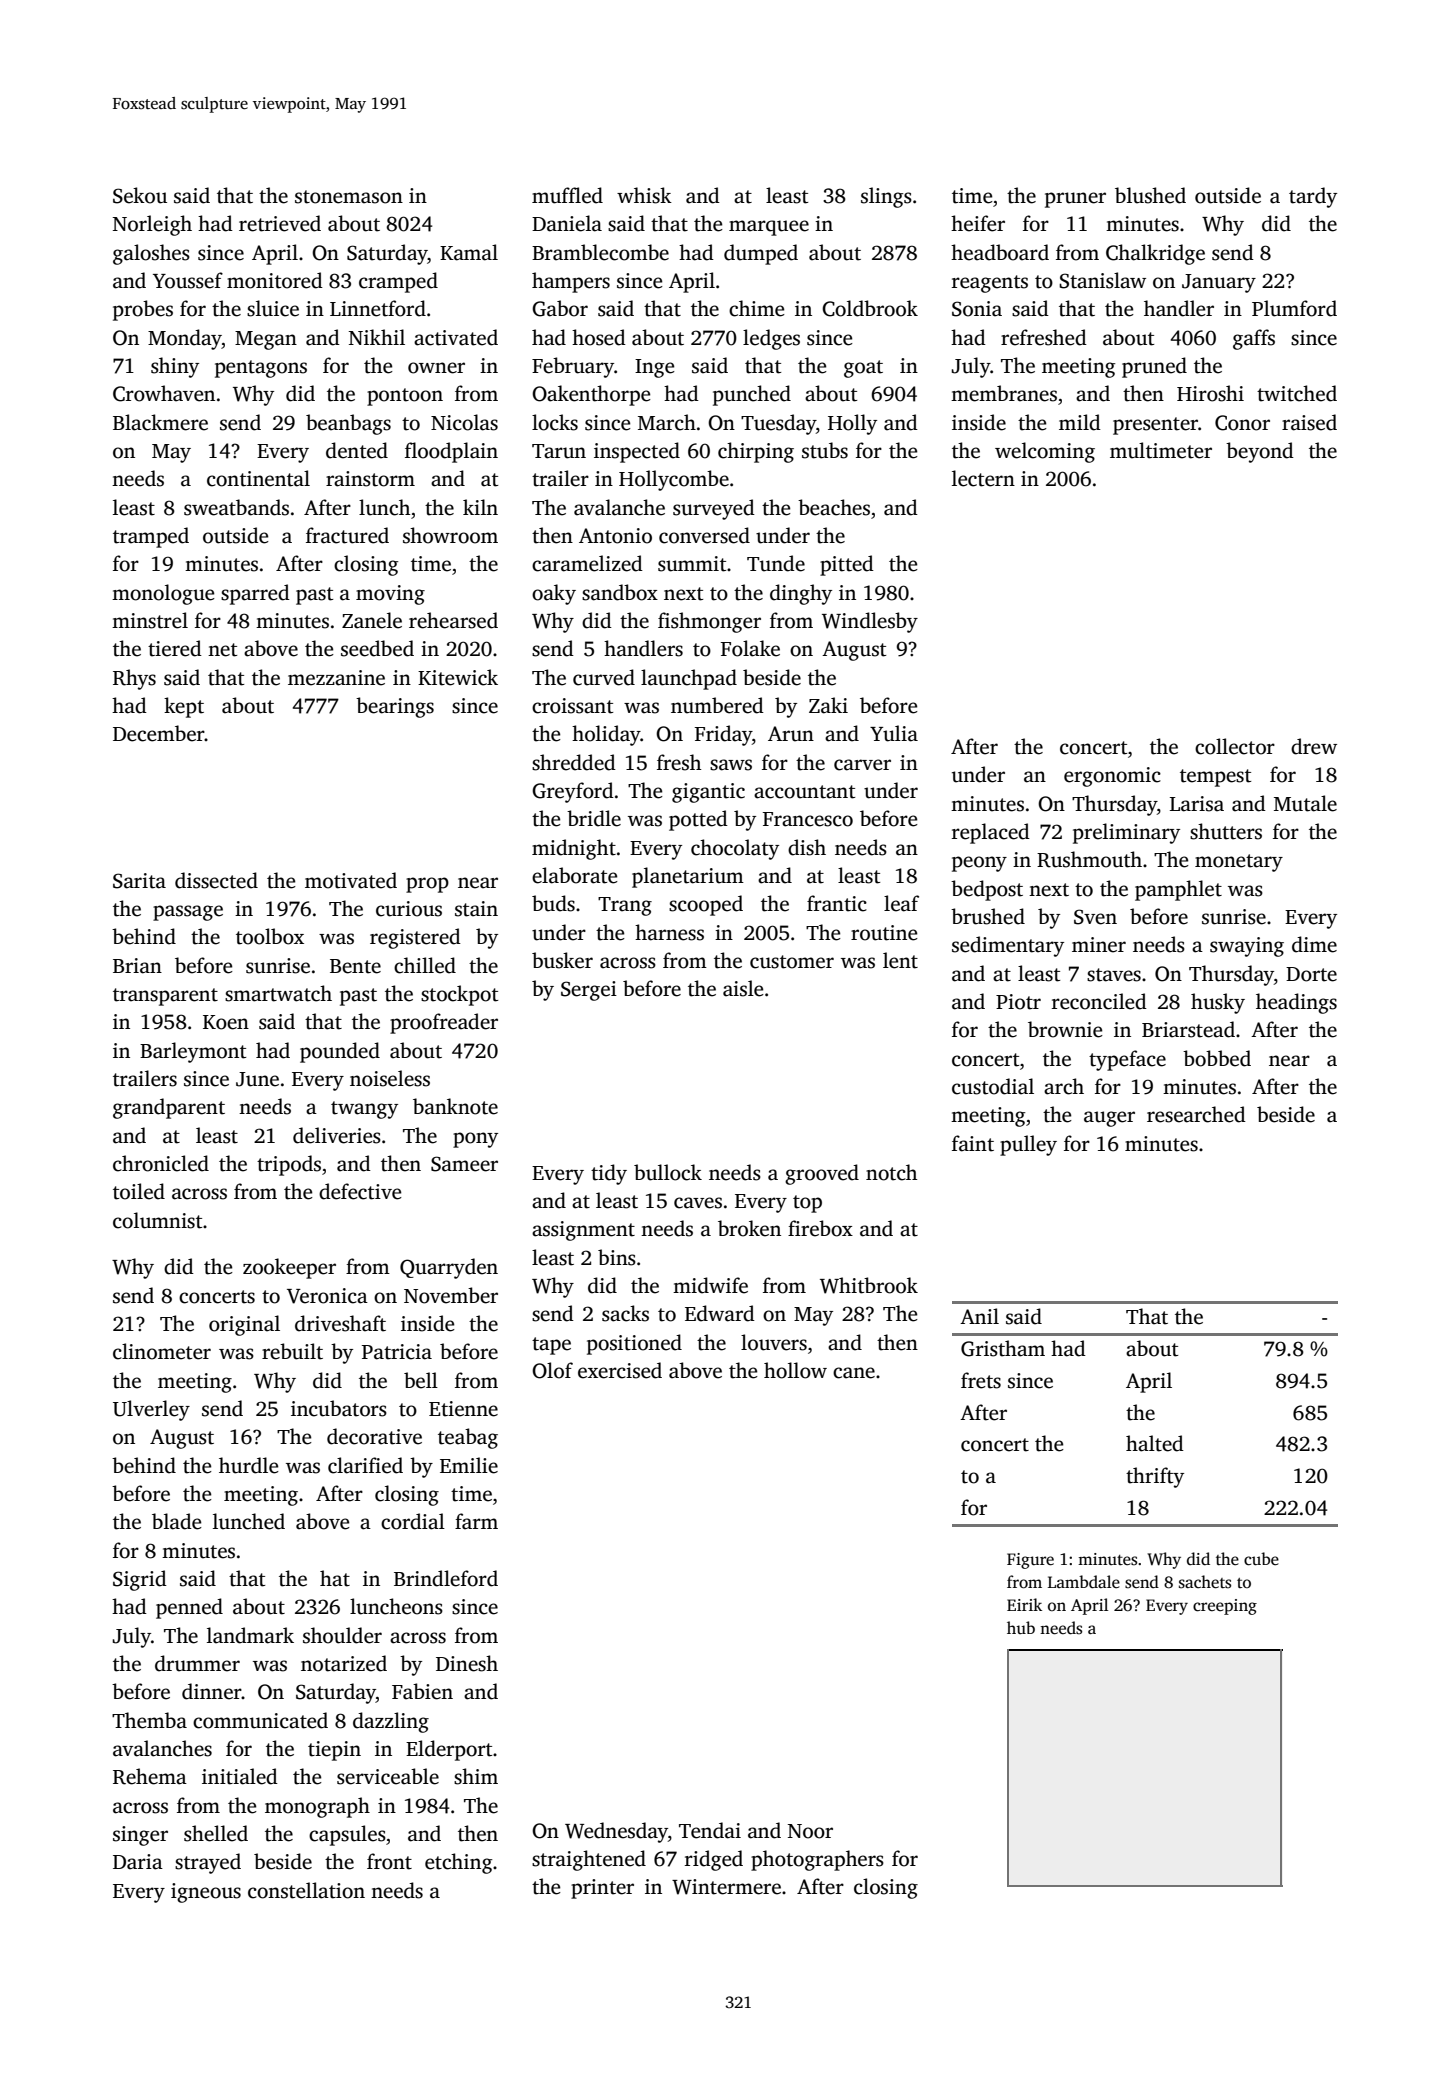  Describe the element at coordinates (870, 622) in the document. I see `Windlesby` at that location.
